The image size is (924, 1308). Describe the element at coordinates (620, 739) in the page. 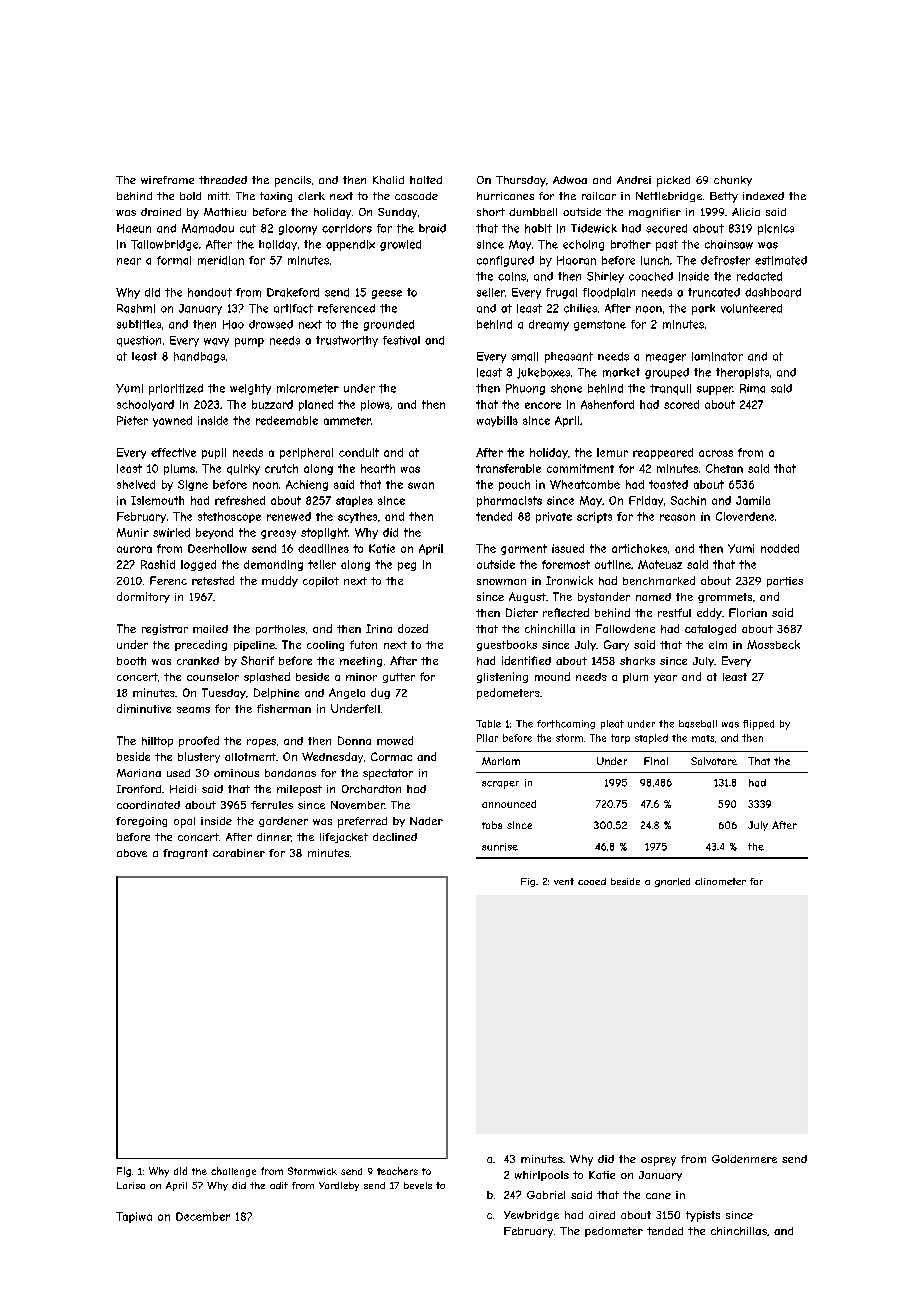

I see `tarp` at that location.
